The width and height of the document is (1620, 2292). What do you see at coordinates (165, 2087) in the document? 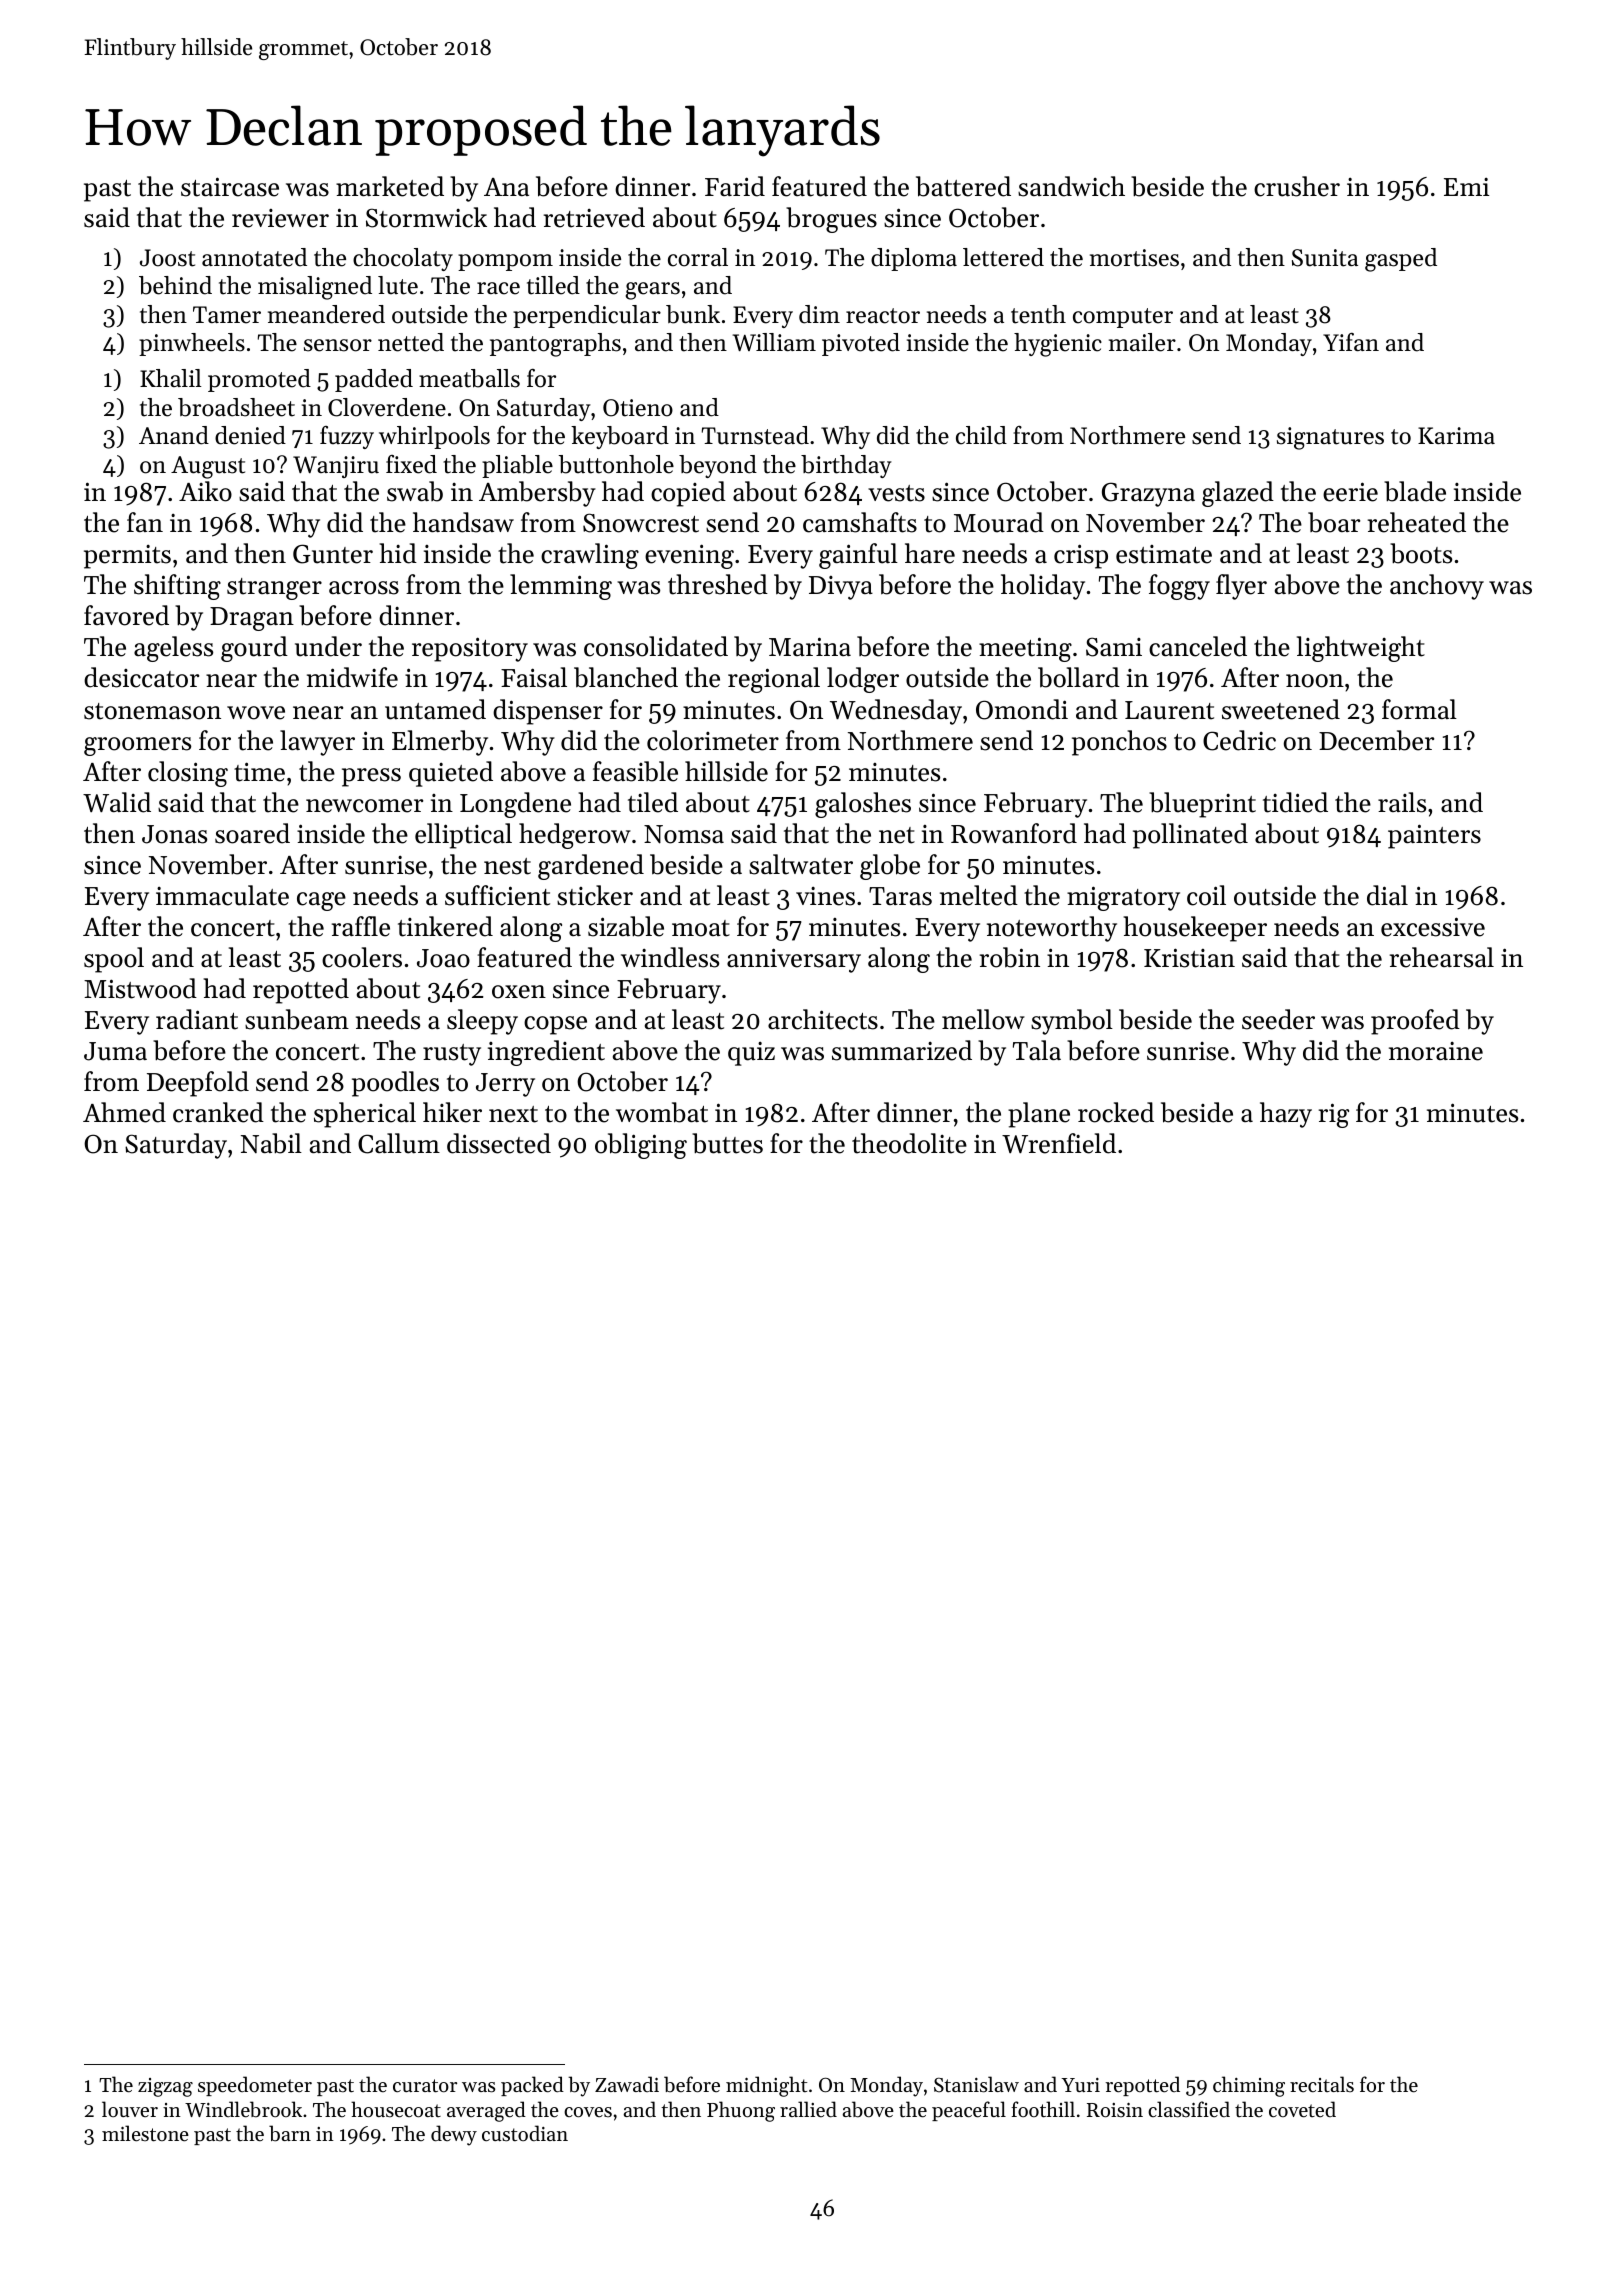
I see `zigzag` at bounding box center [165, 2087].
